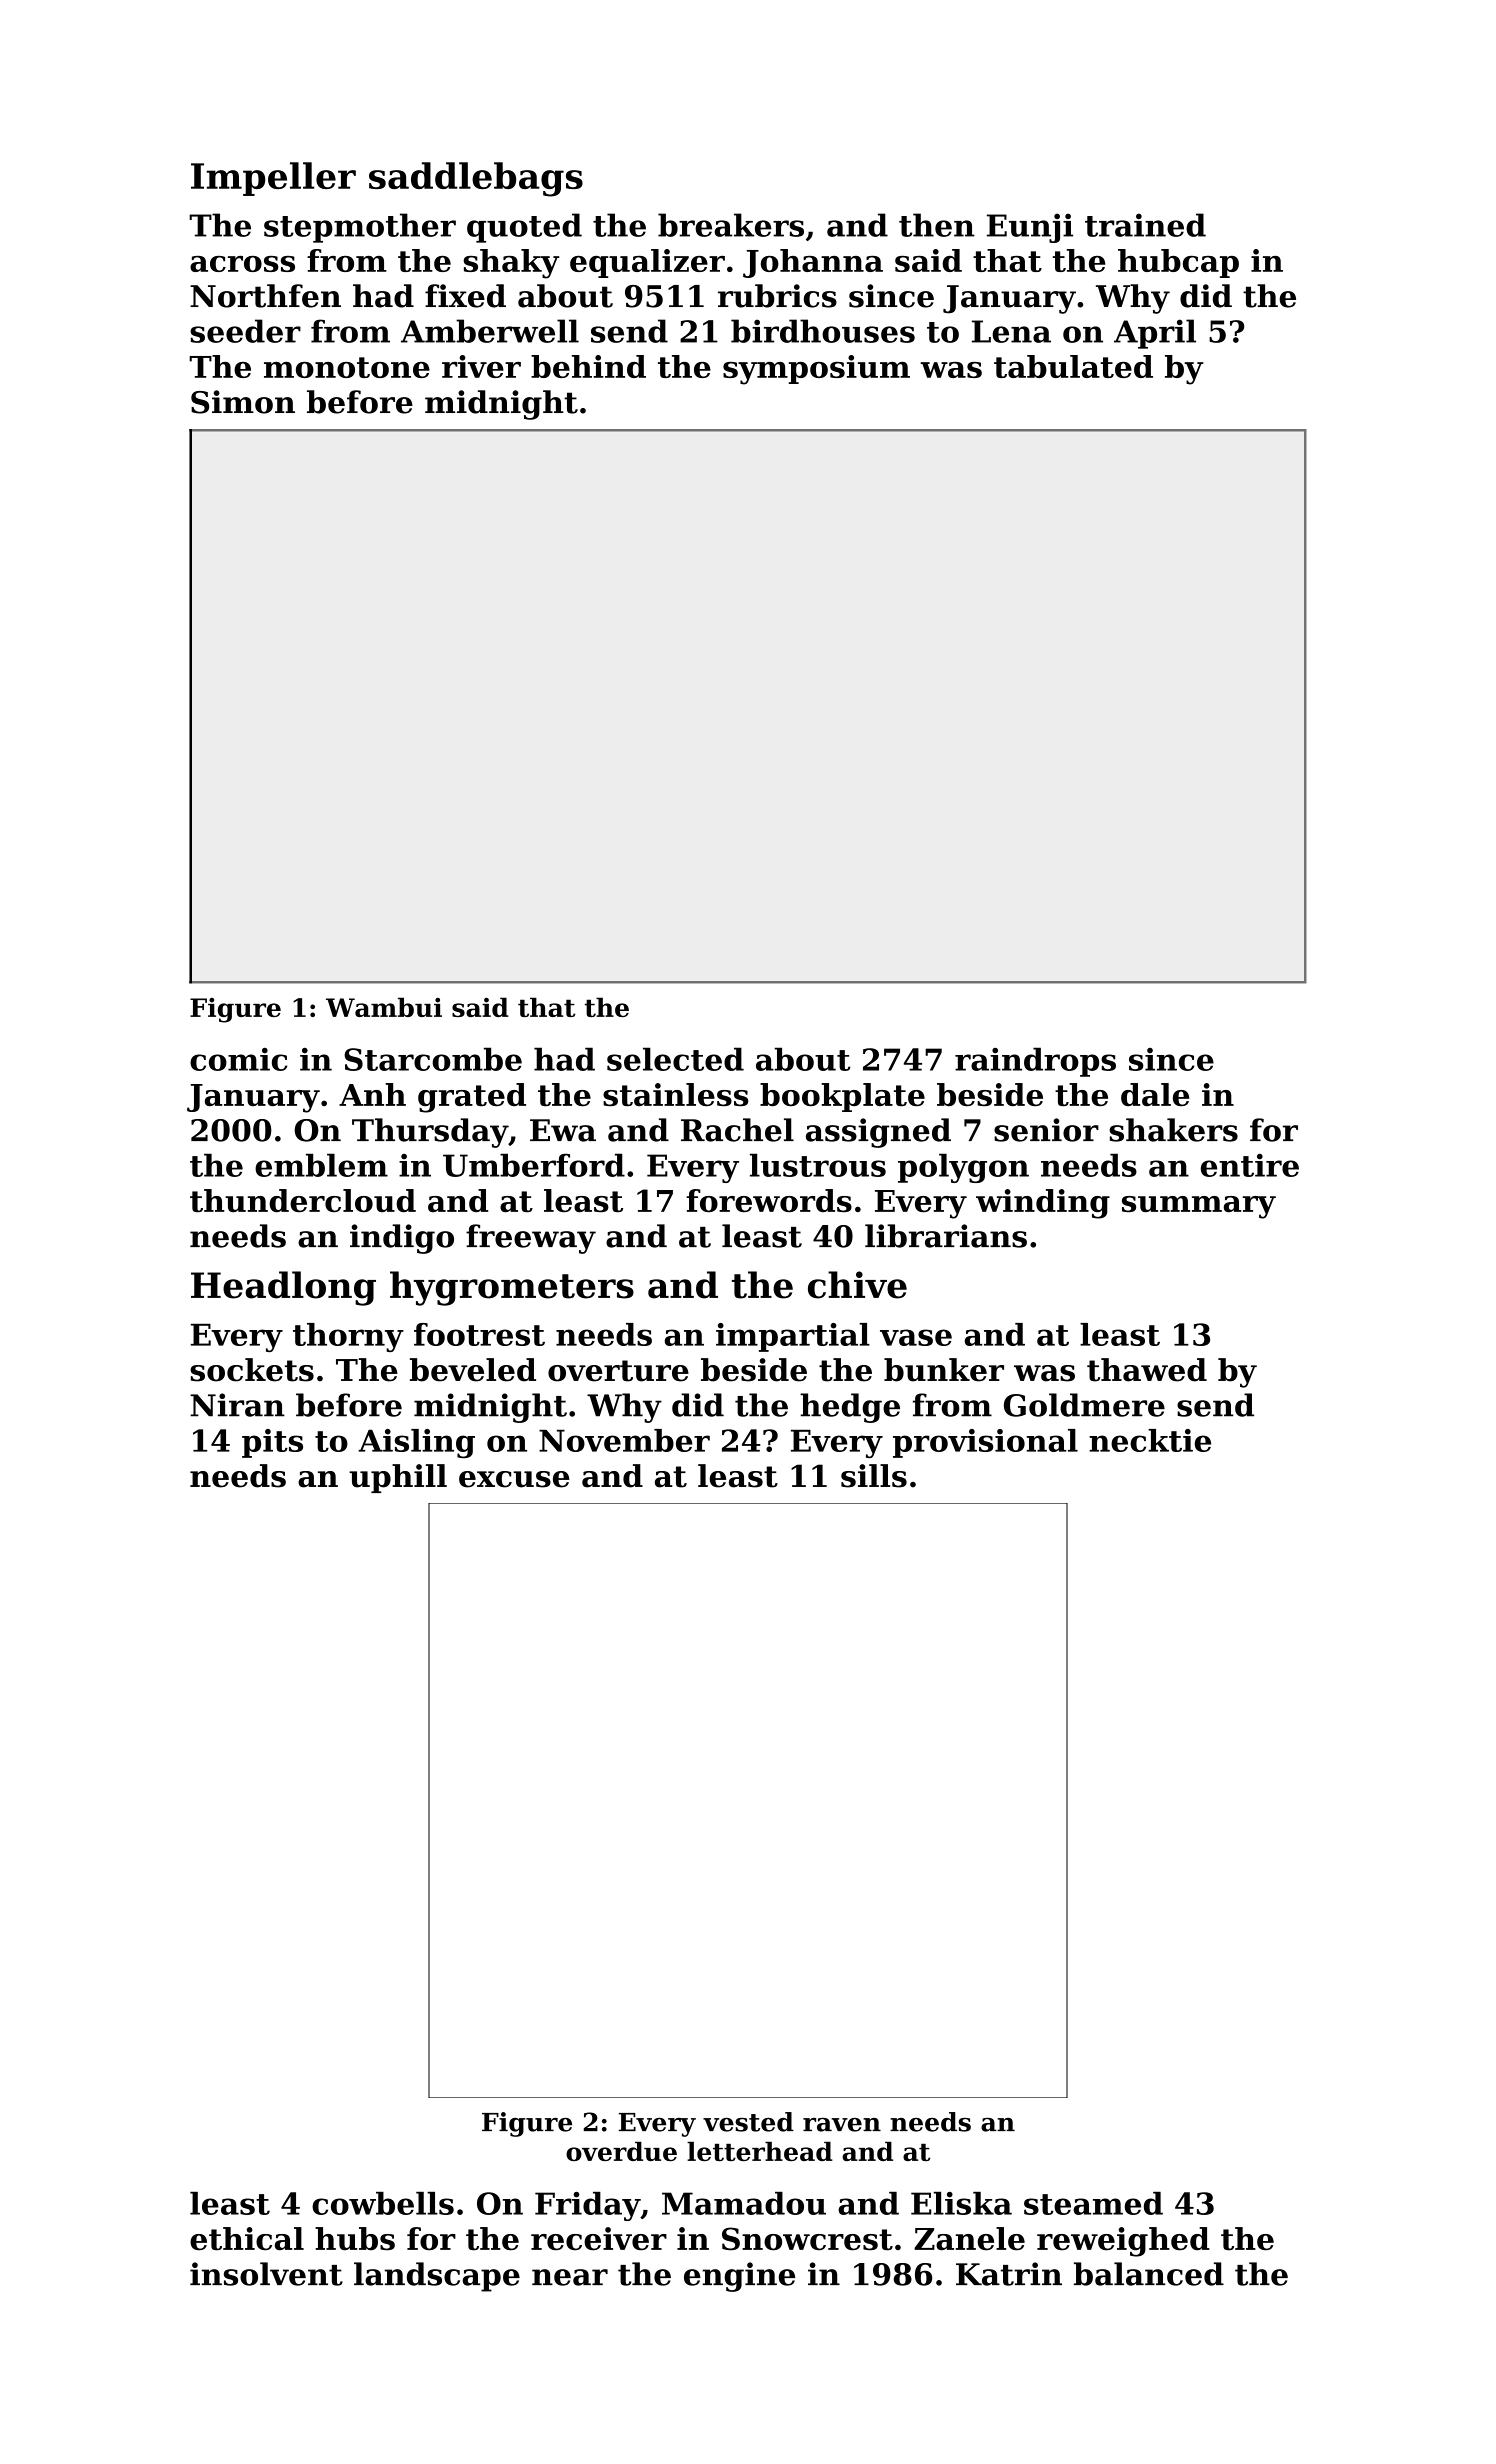 The width and height of the screenshot is (1496, 2464). Describe the element at coordinates (1093, 2203) in the screenshot. I see `steamed` at that location.
